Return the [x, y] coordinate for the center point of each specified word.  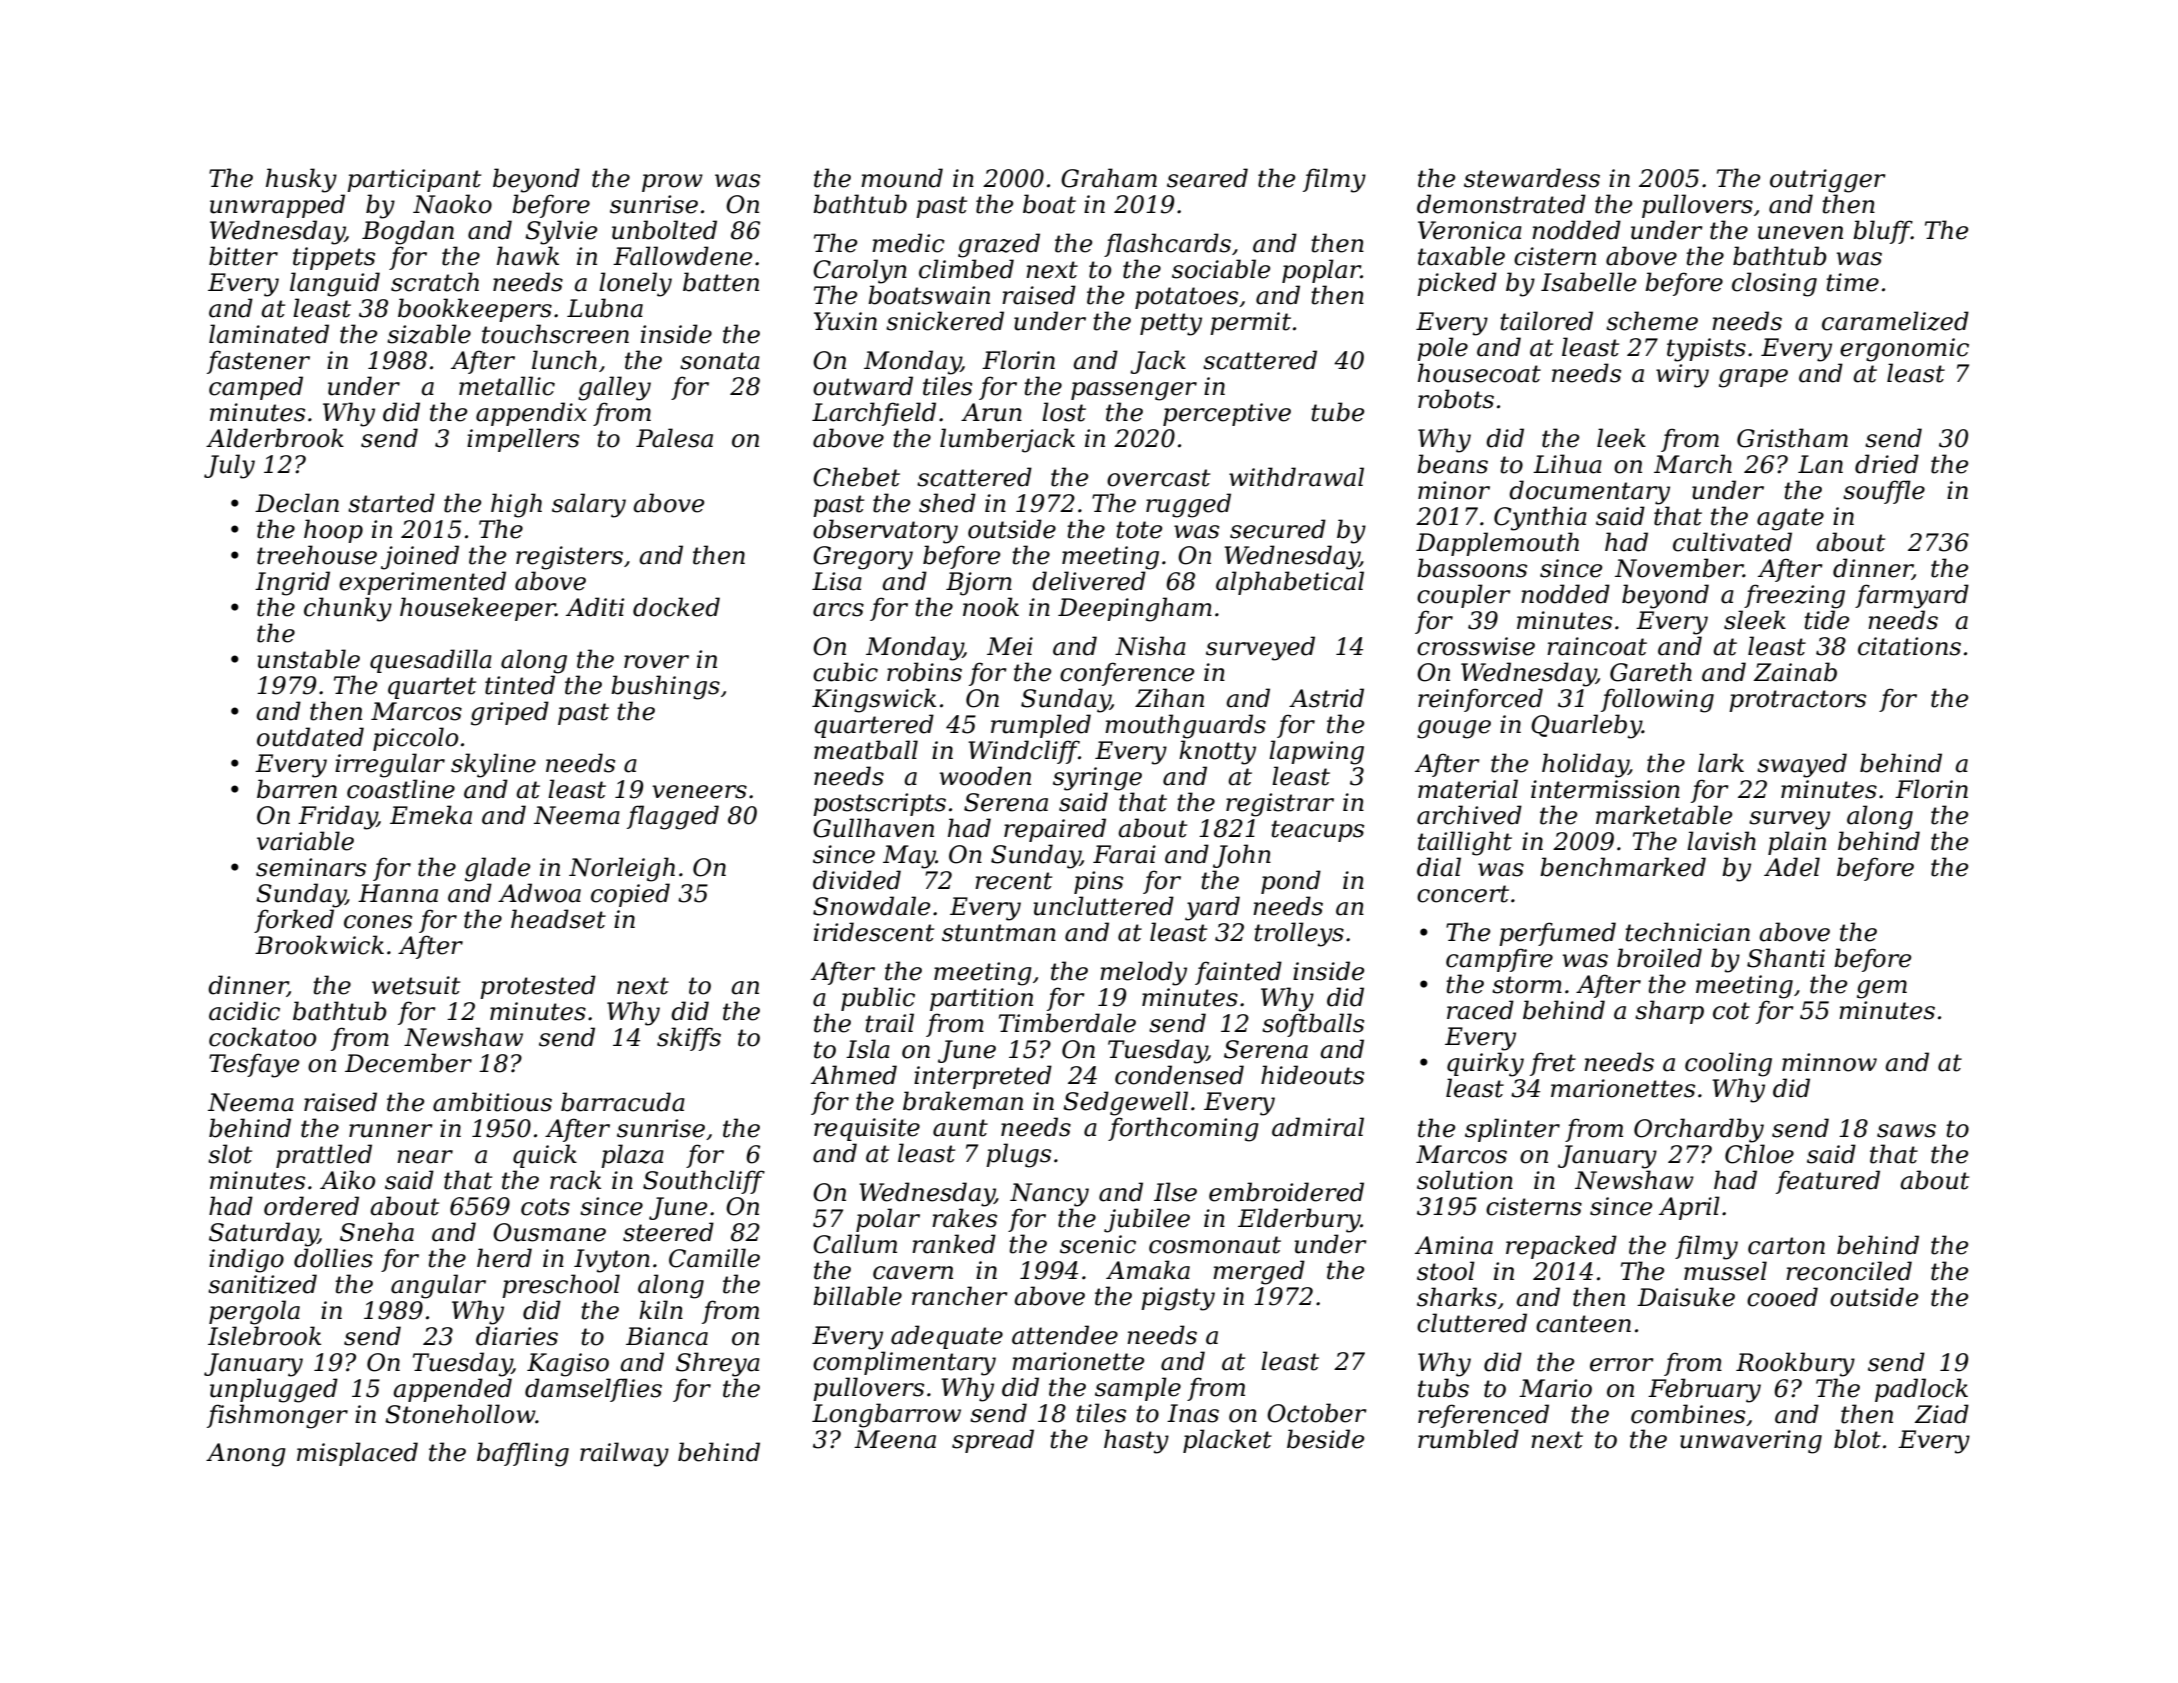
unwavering [1751, 1442]
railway [624, 1454]
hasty [1136, 1441]
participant [414, 180]
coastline [401, 789]
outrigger [1828, 181]
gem [1882, 989]
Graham [1109, 178]
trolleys [1299, 934]
